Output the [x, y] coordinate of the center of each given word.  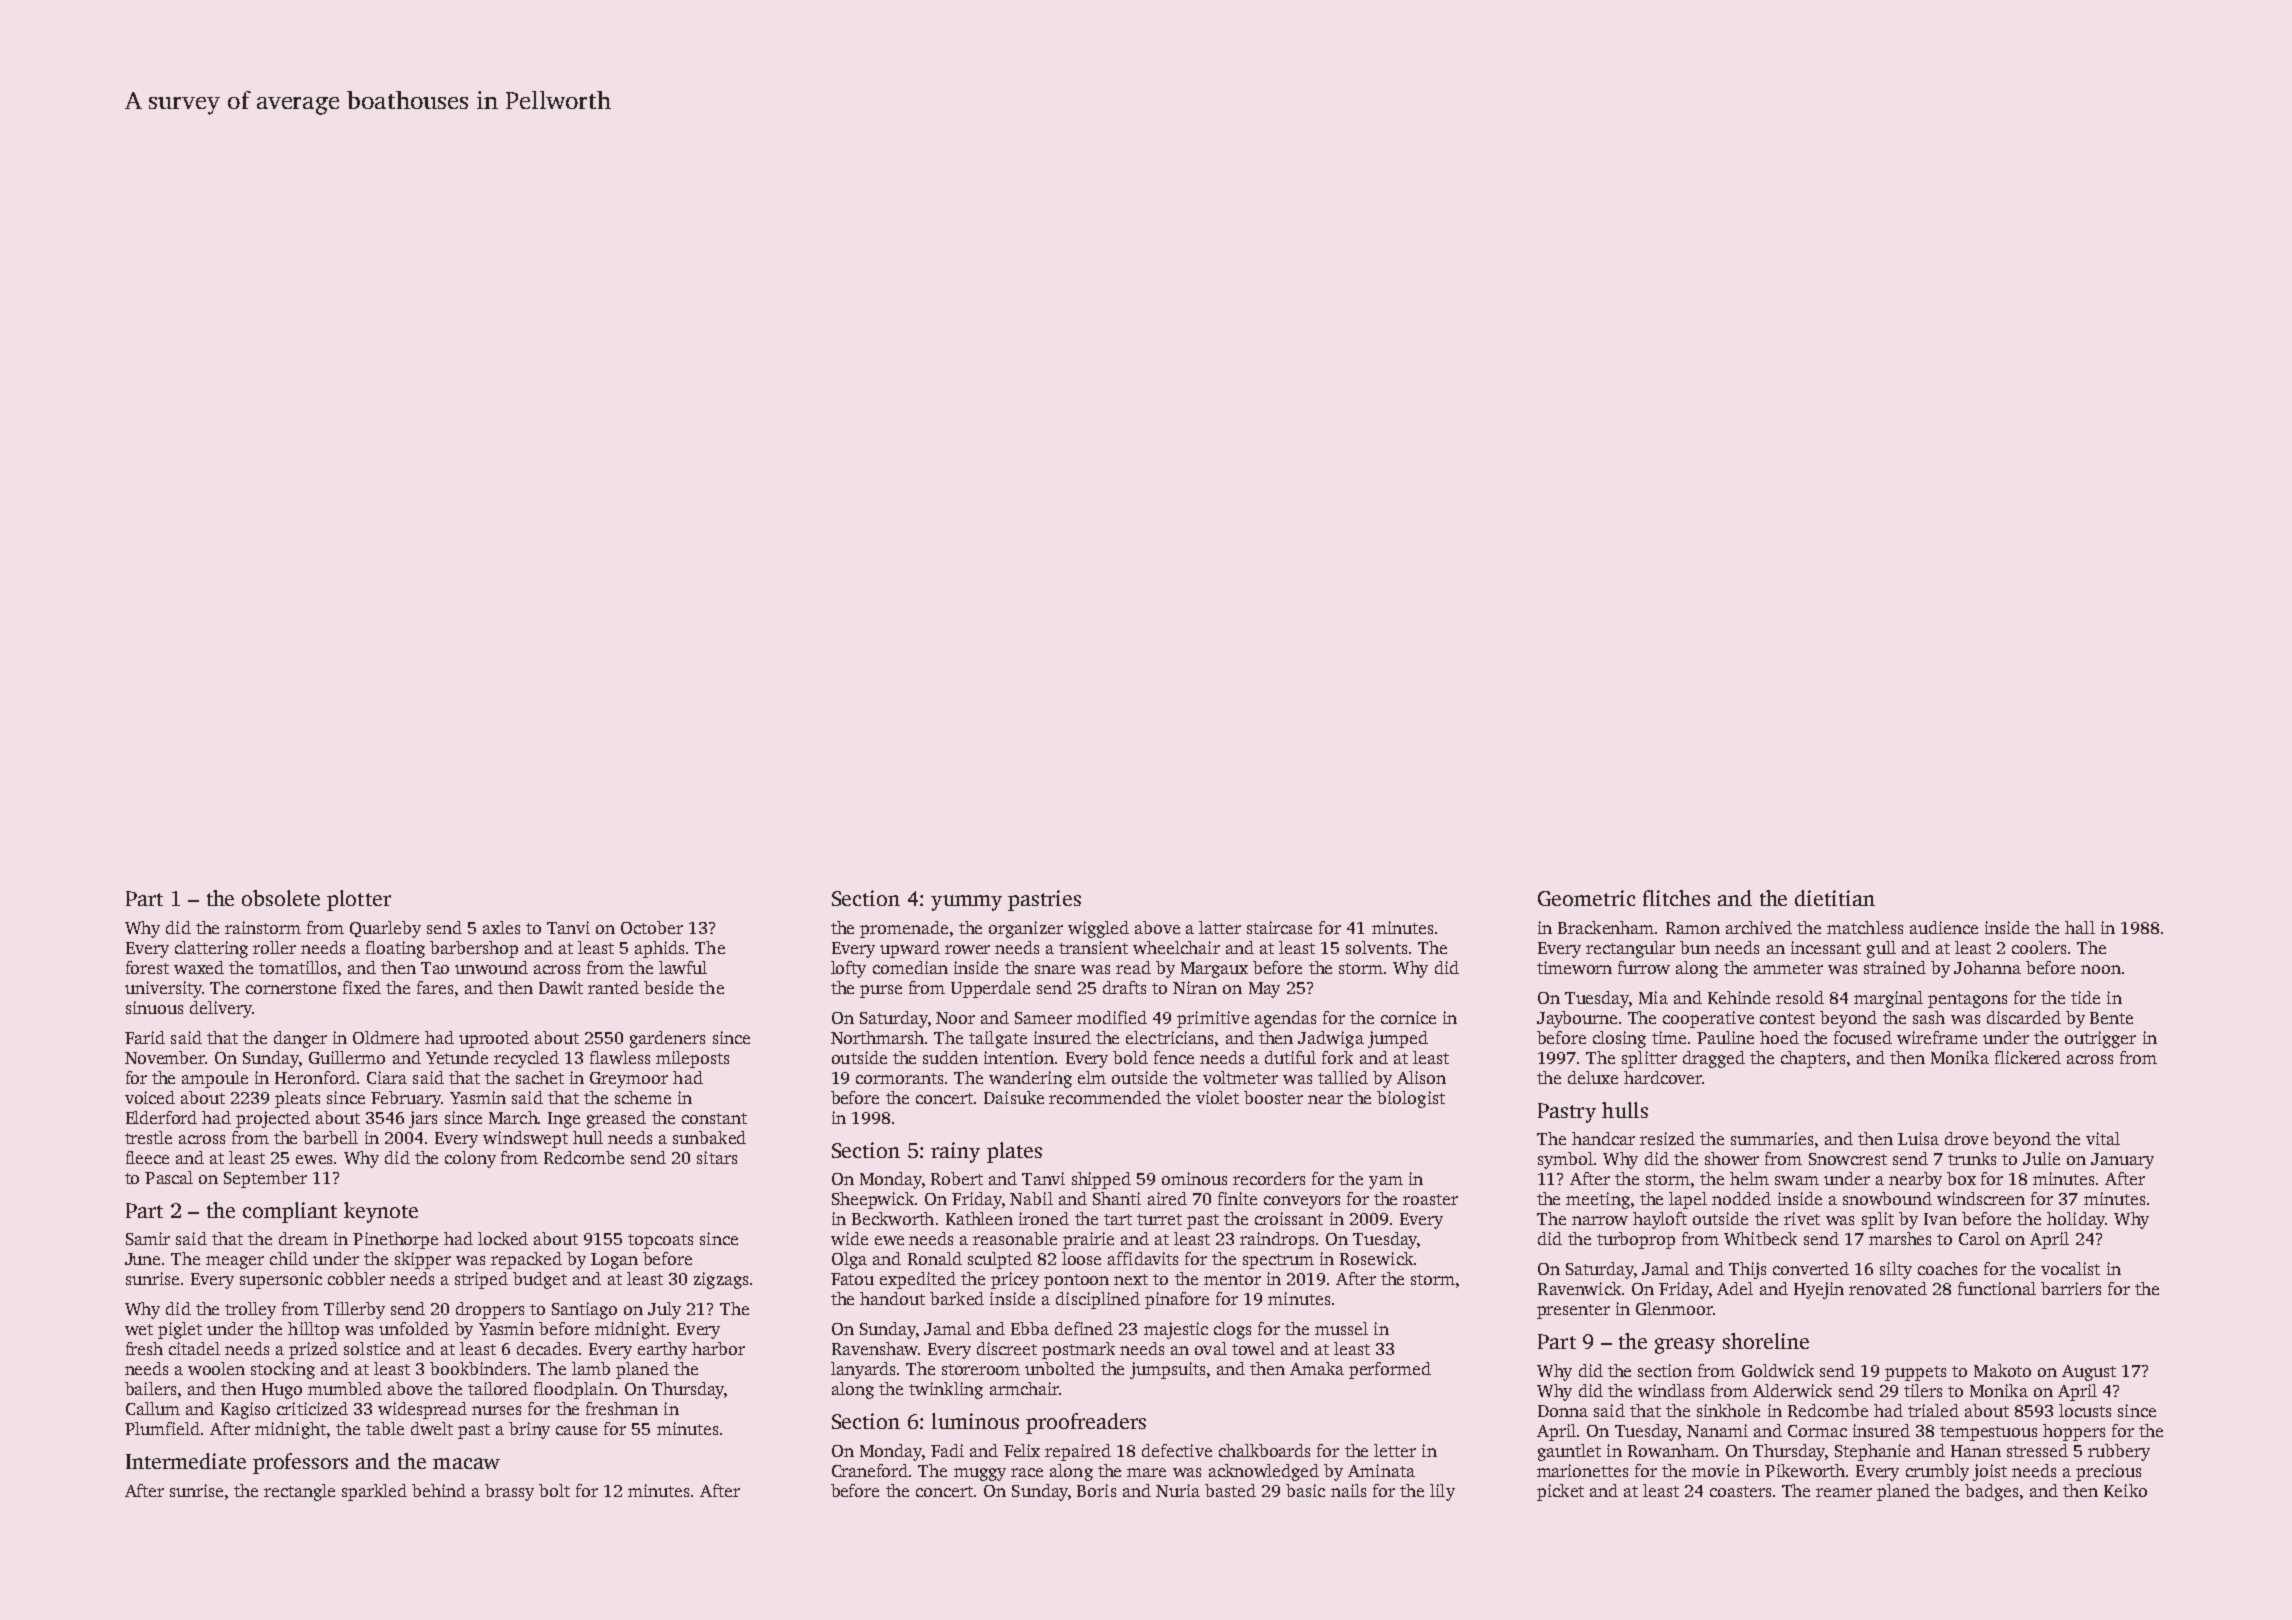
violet [1217, 1097]
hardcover [1663, 1077]
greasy [1685, 1346]
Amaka [1317, 1368]
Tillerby [354, 1310]
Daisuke [1014, 1097]
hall [2080, 927]
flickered [2028, 1057]
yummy [966, 903]
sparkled [374, 1492]
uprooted [494, 1039]
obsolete [281, 898]
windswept [525, 1139]
